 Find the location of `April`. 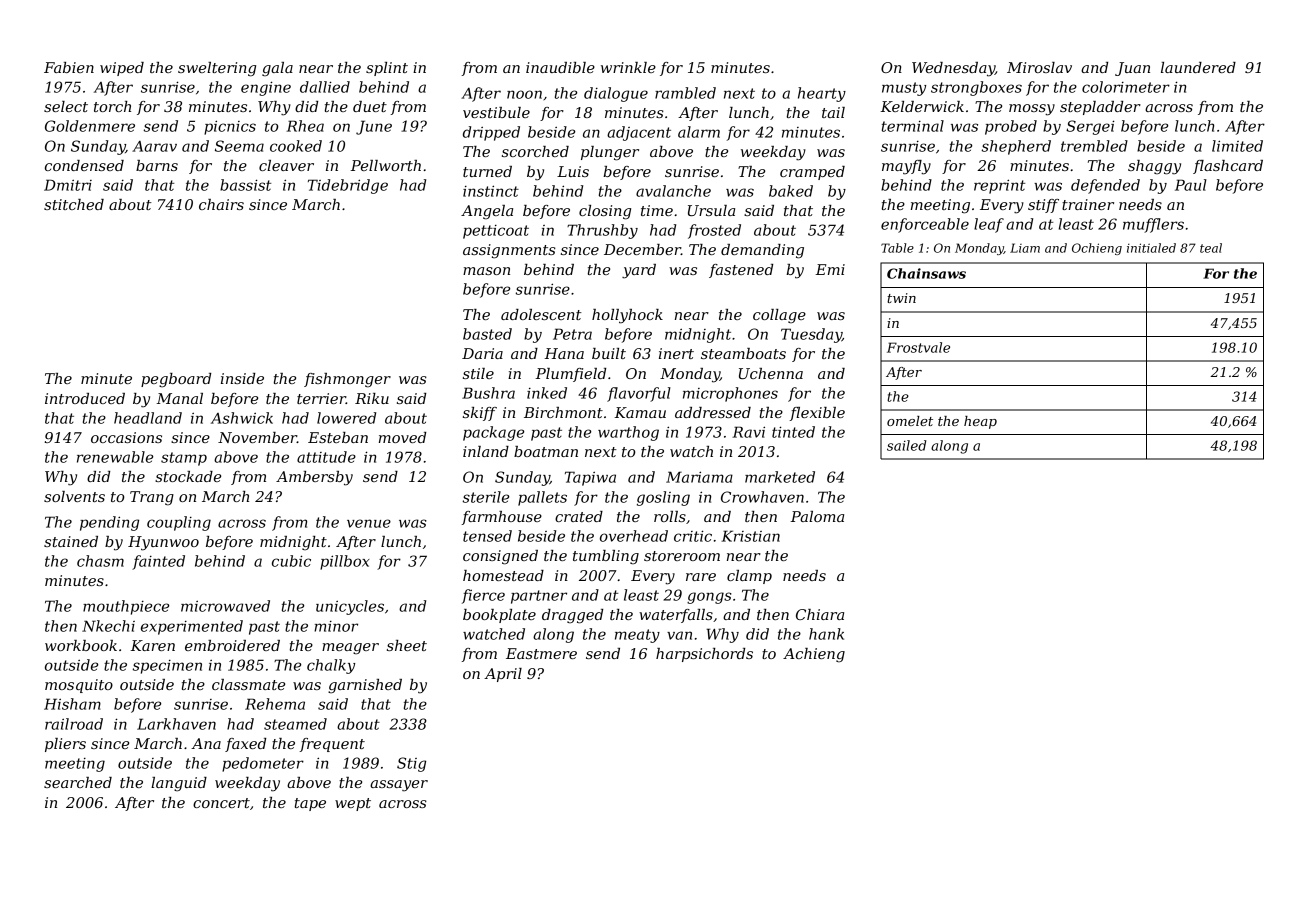

April is located at coordinates (503, 675).
